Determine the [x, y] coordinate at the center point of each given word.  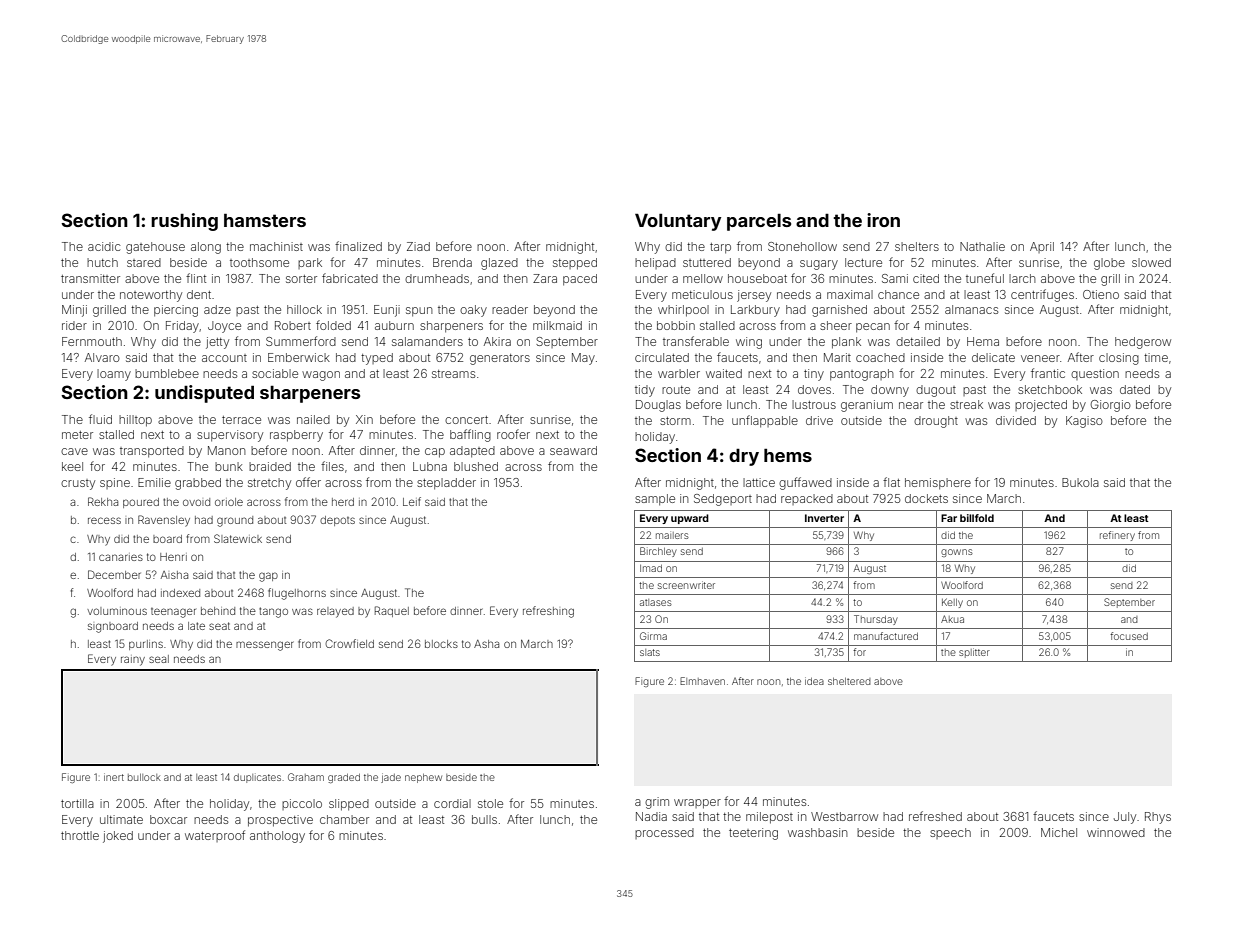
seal [159, 659]
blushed [476, 466]
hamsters [265, 220]
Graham [306, 777]
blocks [441, 644]
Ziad [418, 246]
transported [152, 452]
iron [883, 220]
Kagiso [1084, 422]
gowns [957, 553]
